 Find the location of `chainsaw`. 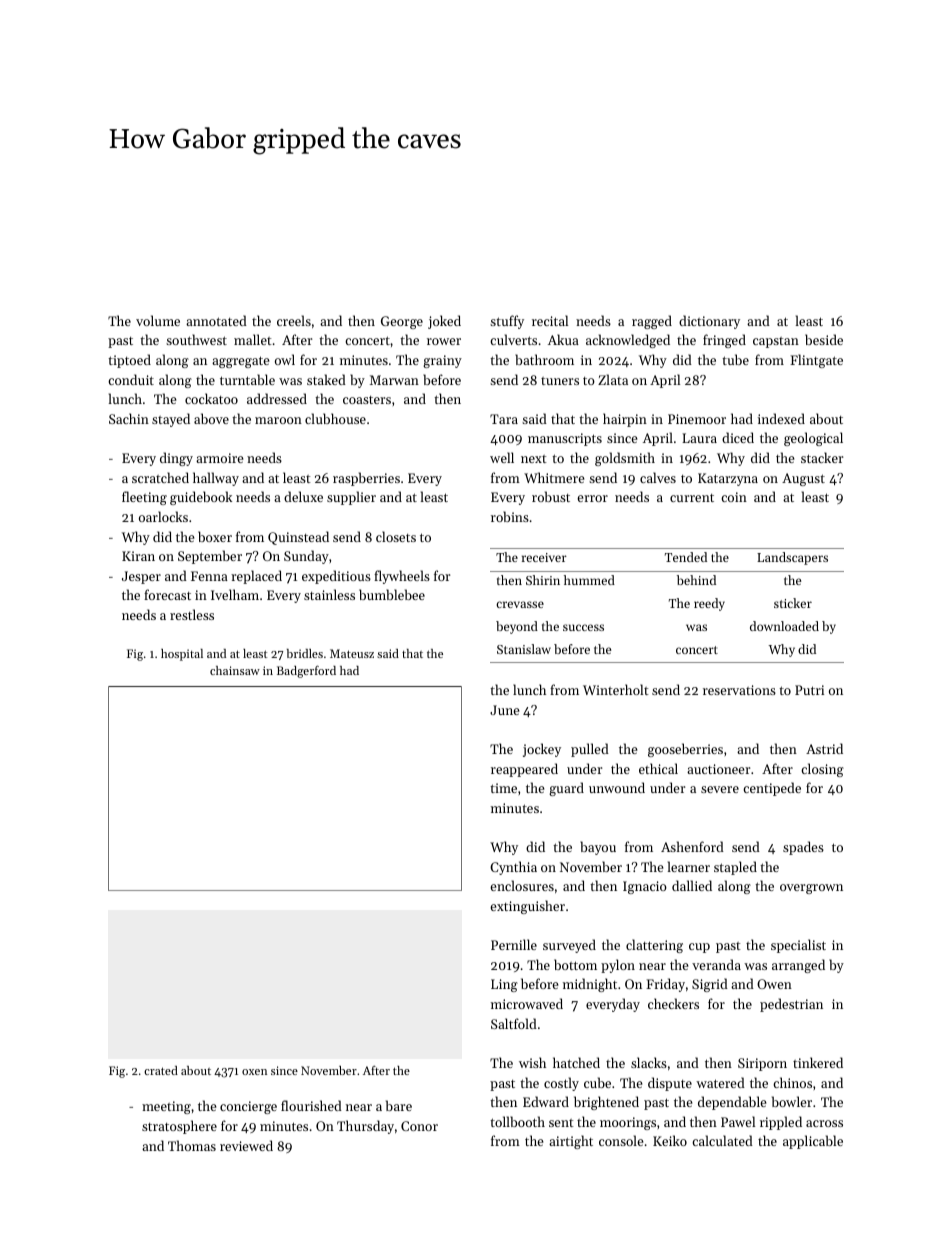

chainsaw is located at coordinates (235, 670).
